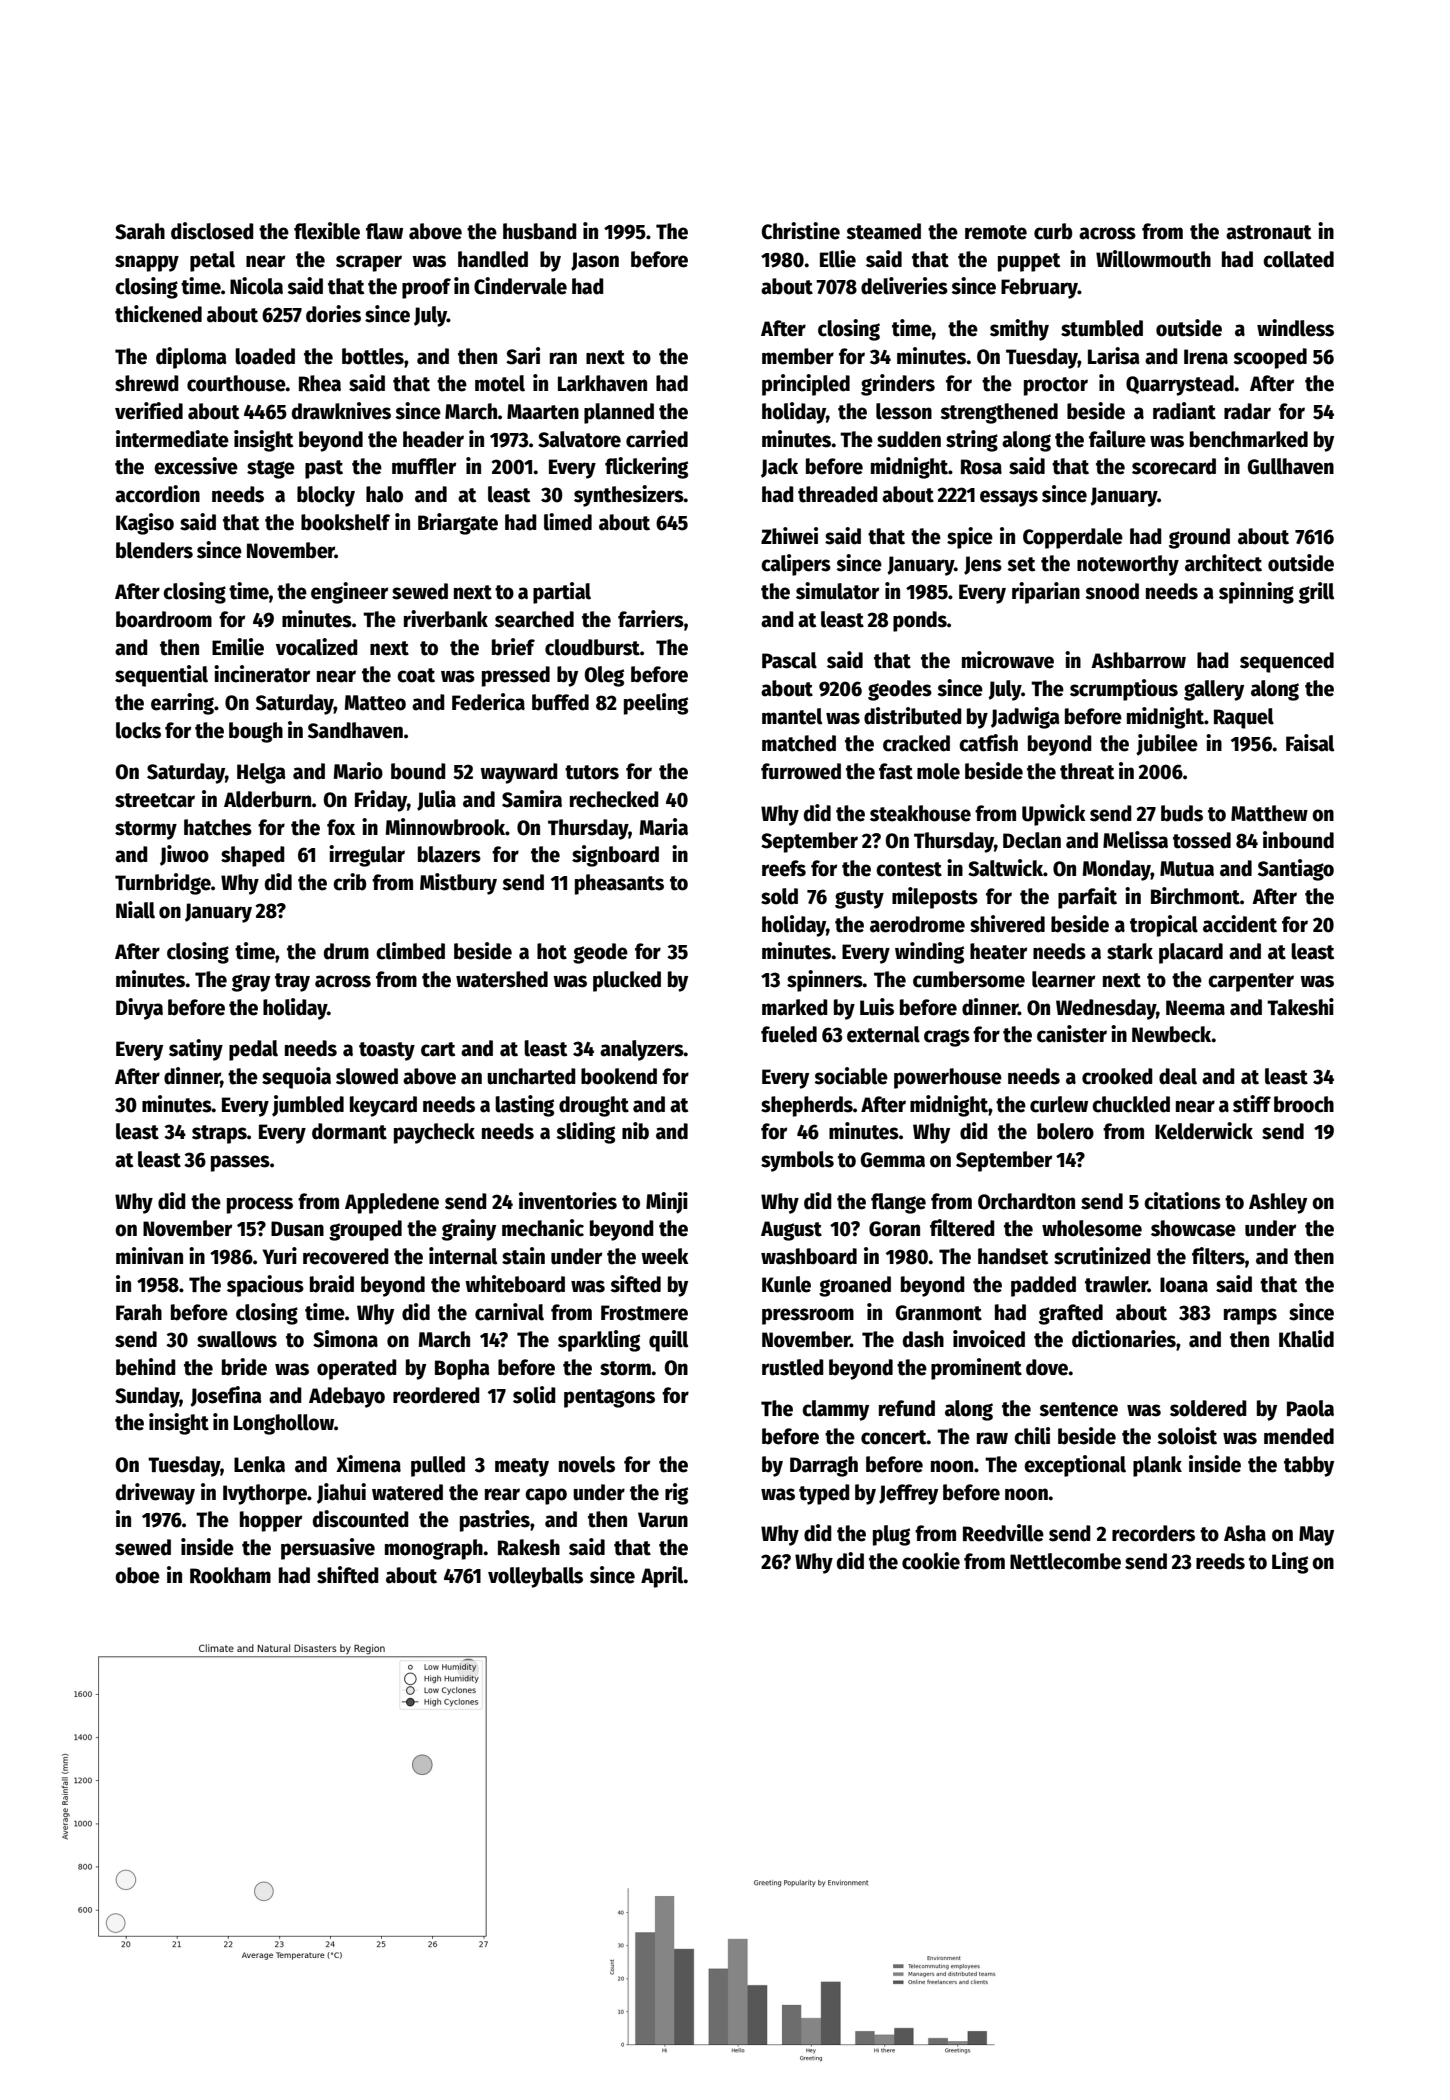  Describe the element at coordinates (155, 1494) in the screenshot. I see `driveway` at that location.
